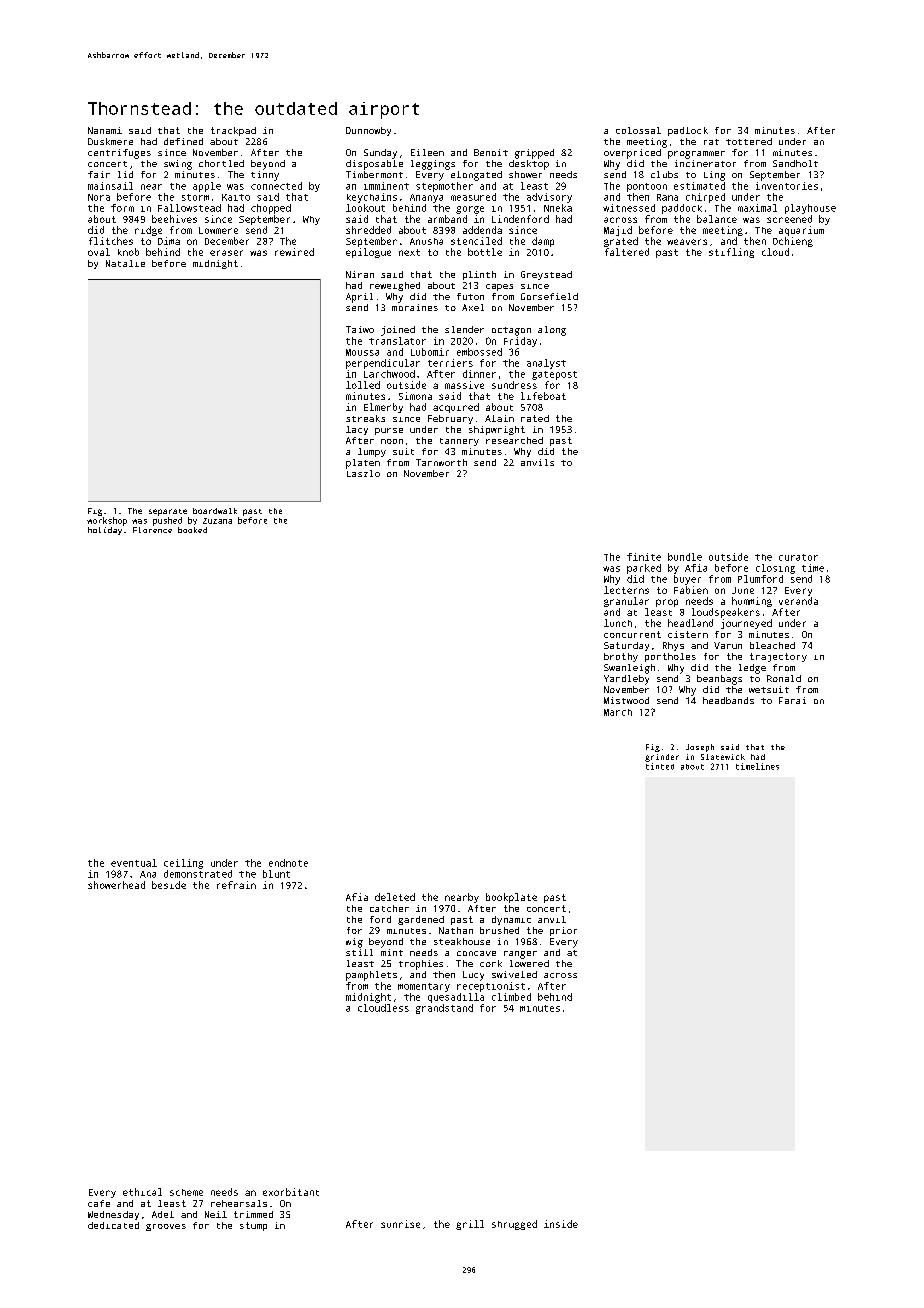 The width and height of the document is (924, 1308). I want to click on defined, so click(183, 141).
